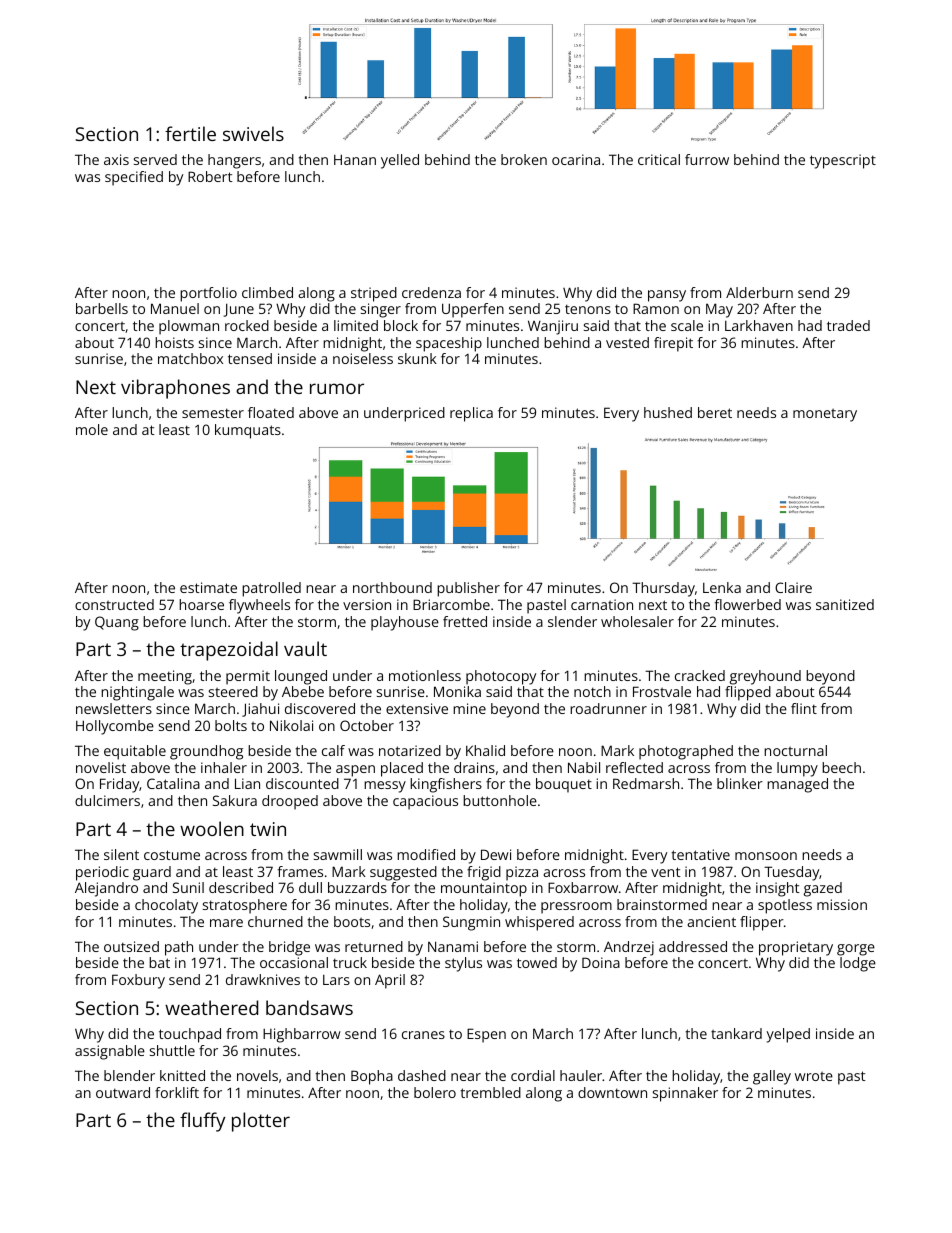 Image resolution: width=952 pixels, height=1233 pixels. What do you see at coordinates (848, 325) in the page?
I see `traded` at bounding box center [848, 325].
